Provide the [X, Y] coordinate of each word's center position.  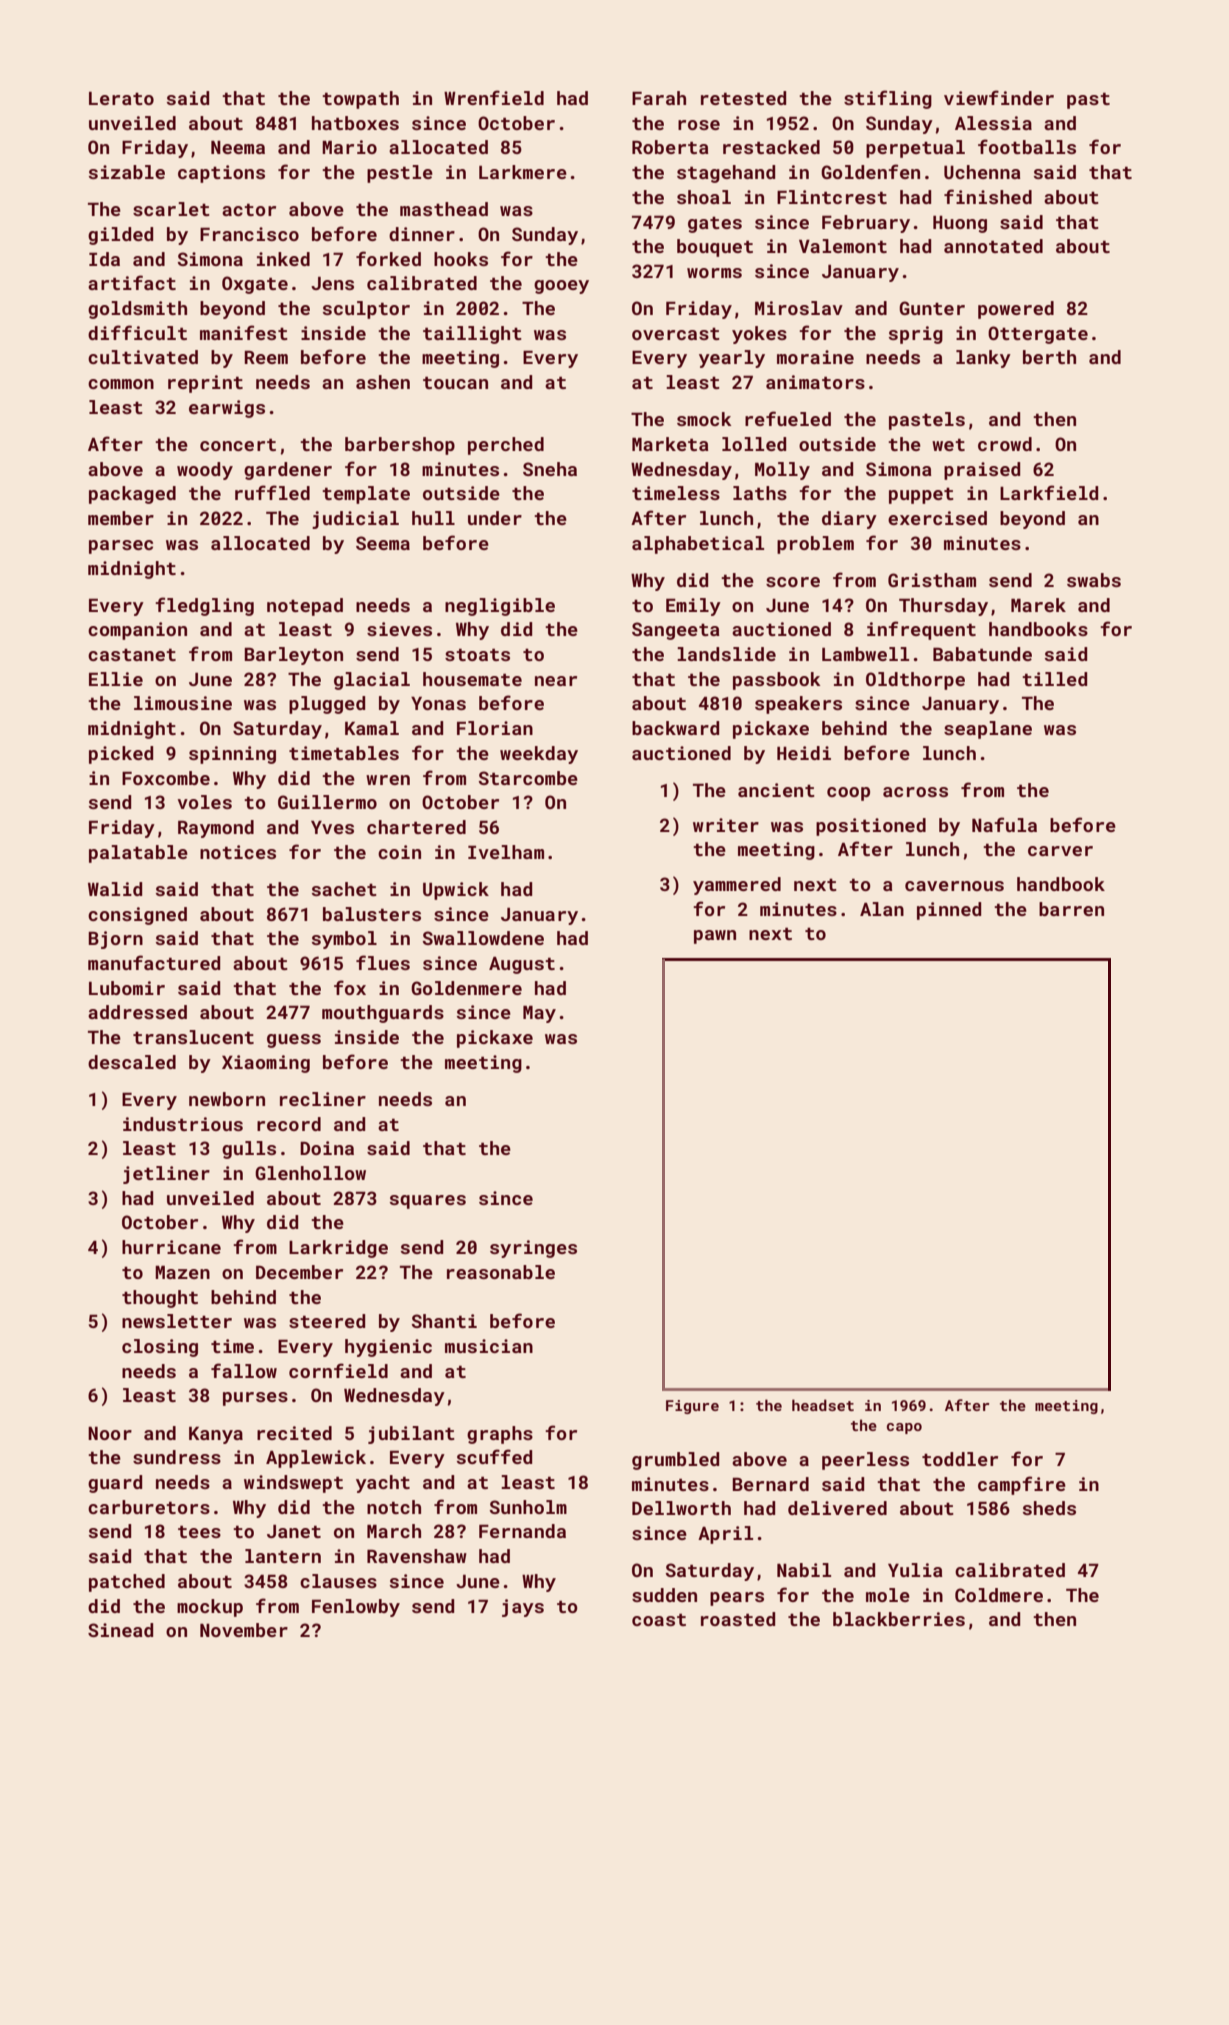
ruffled [272, 492]
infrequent [921, 630]
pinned [949, 911]
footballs [1027, 146]
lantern [283, 1556]
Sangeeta [676, 631]
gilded [120, 236]
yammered [737, 886]
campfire [1022, 1485]
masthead [444, 209]
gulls [249, 1150]
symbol [344, 940]
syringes [533, 1249]
